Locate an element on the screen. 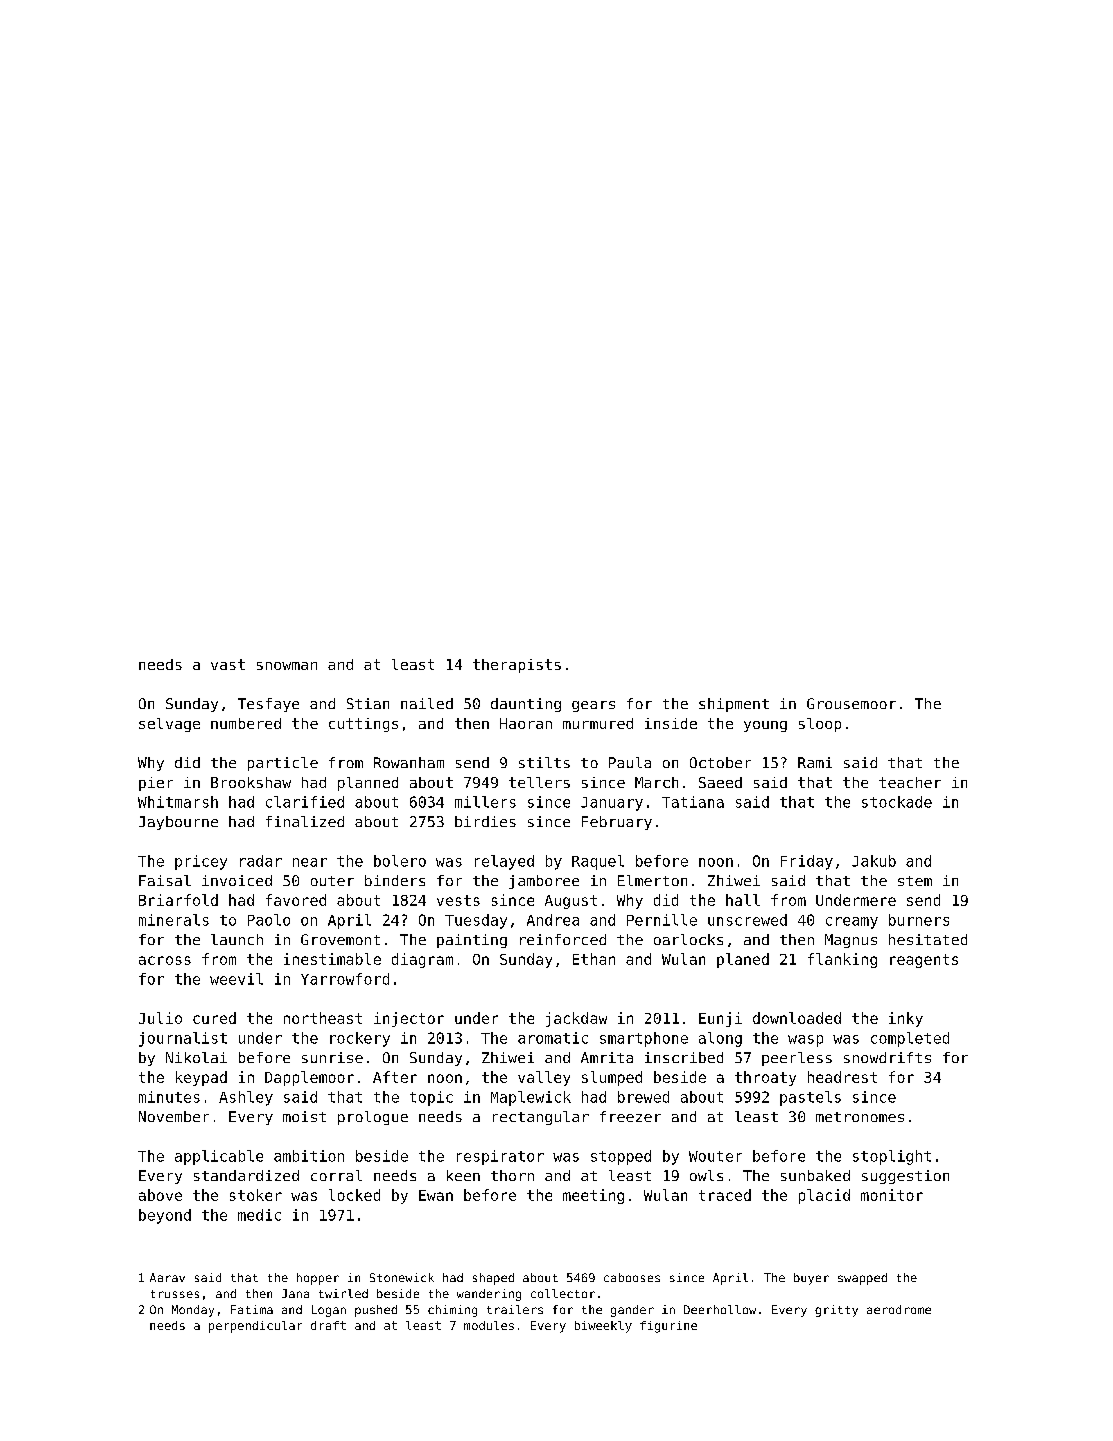 This screenshot has width=1113, height=1441. therapists is located at coordinates (517, 666).
